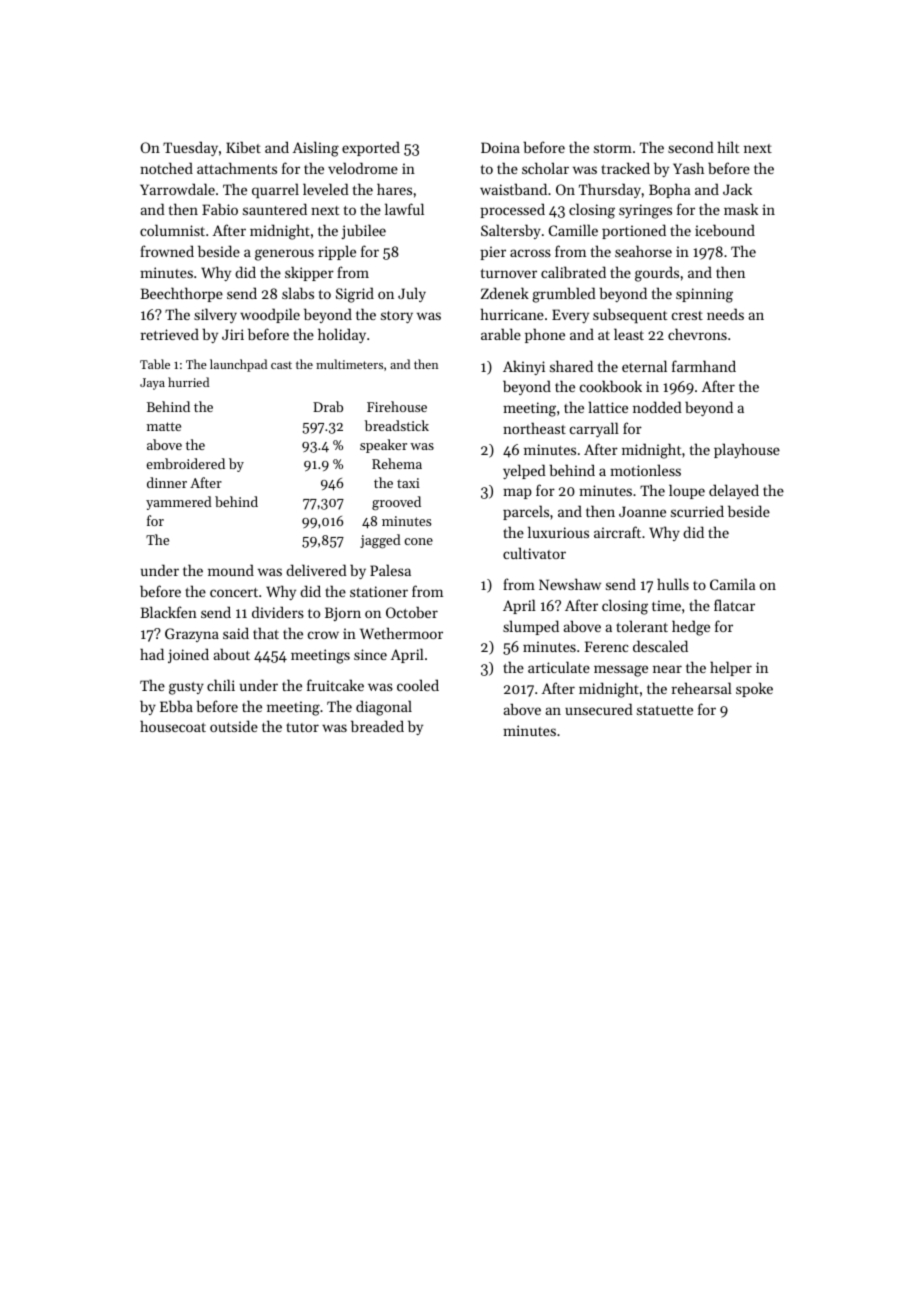 Image resolution: width=924 pixels, height=1311 pixels. What do you see at coordinates (234, 726) in the image?
I see `outside` at bounding box center [234, 726].
